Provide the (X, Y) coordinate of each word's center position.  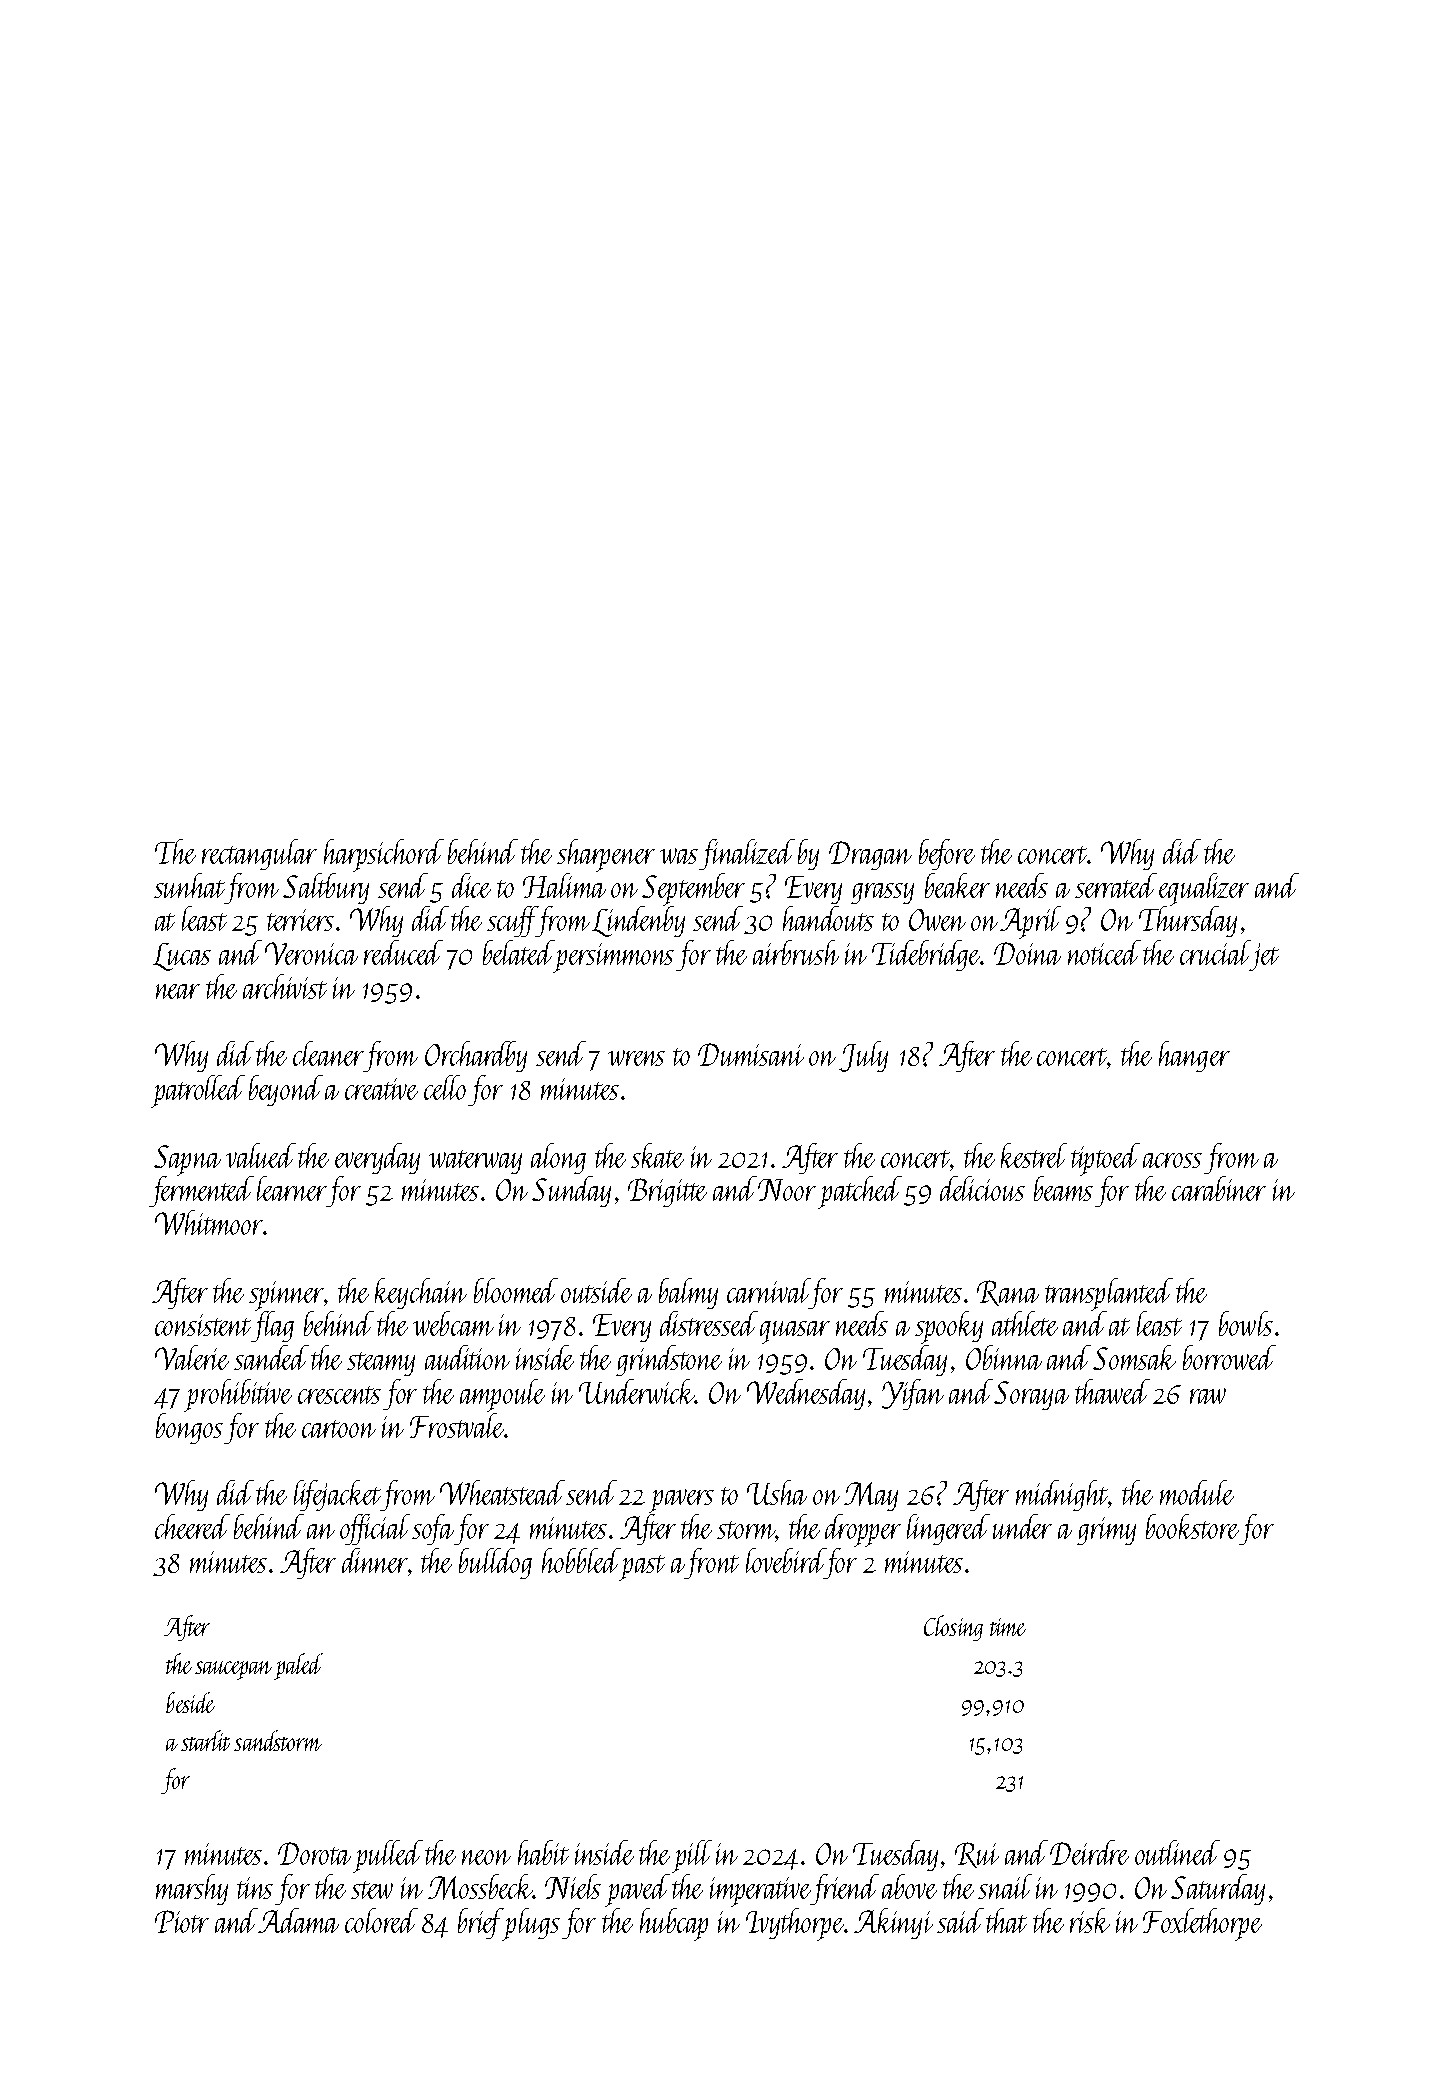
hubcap (674, 1924)
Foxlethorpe (1202, 1924)
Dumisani (751, 1054)
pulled (388, 1856)
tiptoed (1105, 1159)
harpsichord (384, 855)
